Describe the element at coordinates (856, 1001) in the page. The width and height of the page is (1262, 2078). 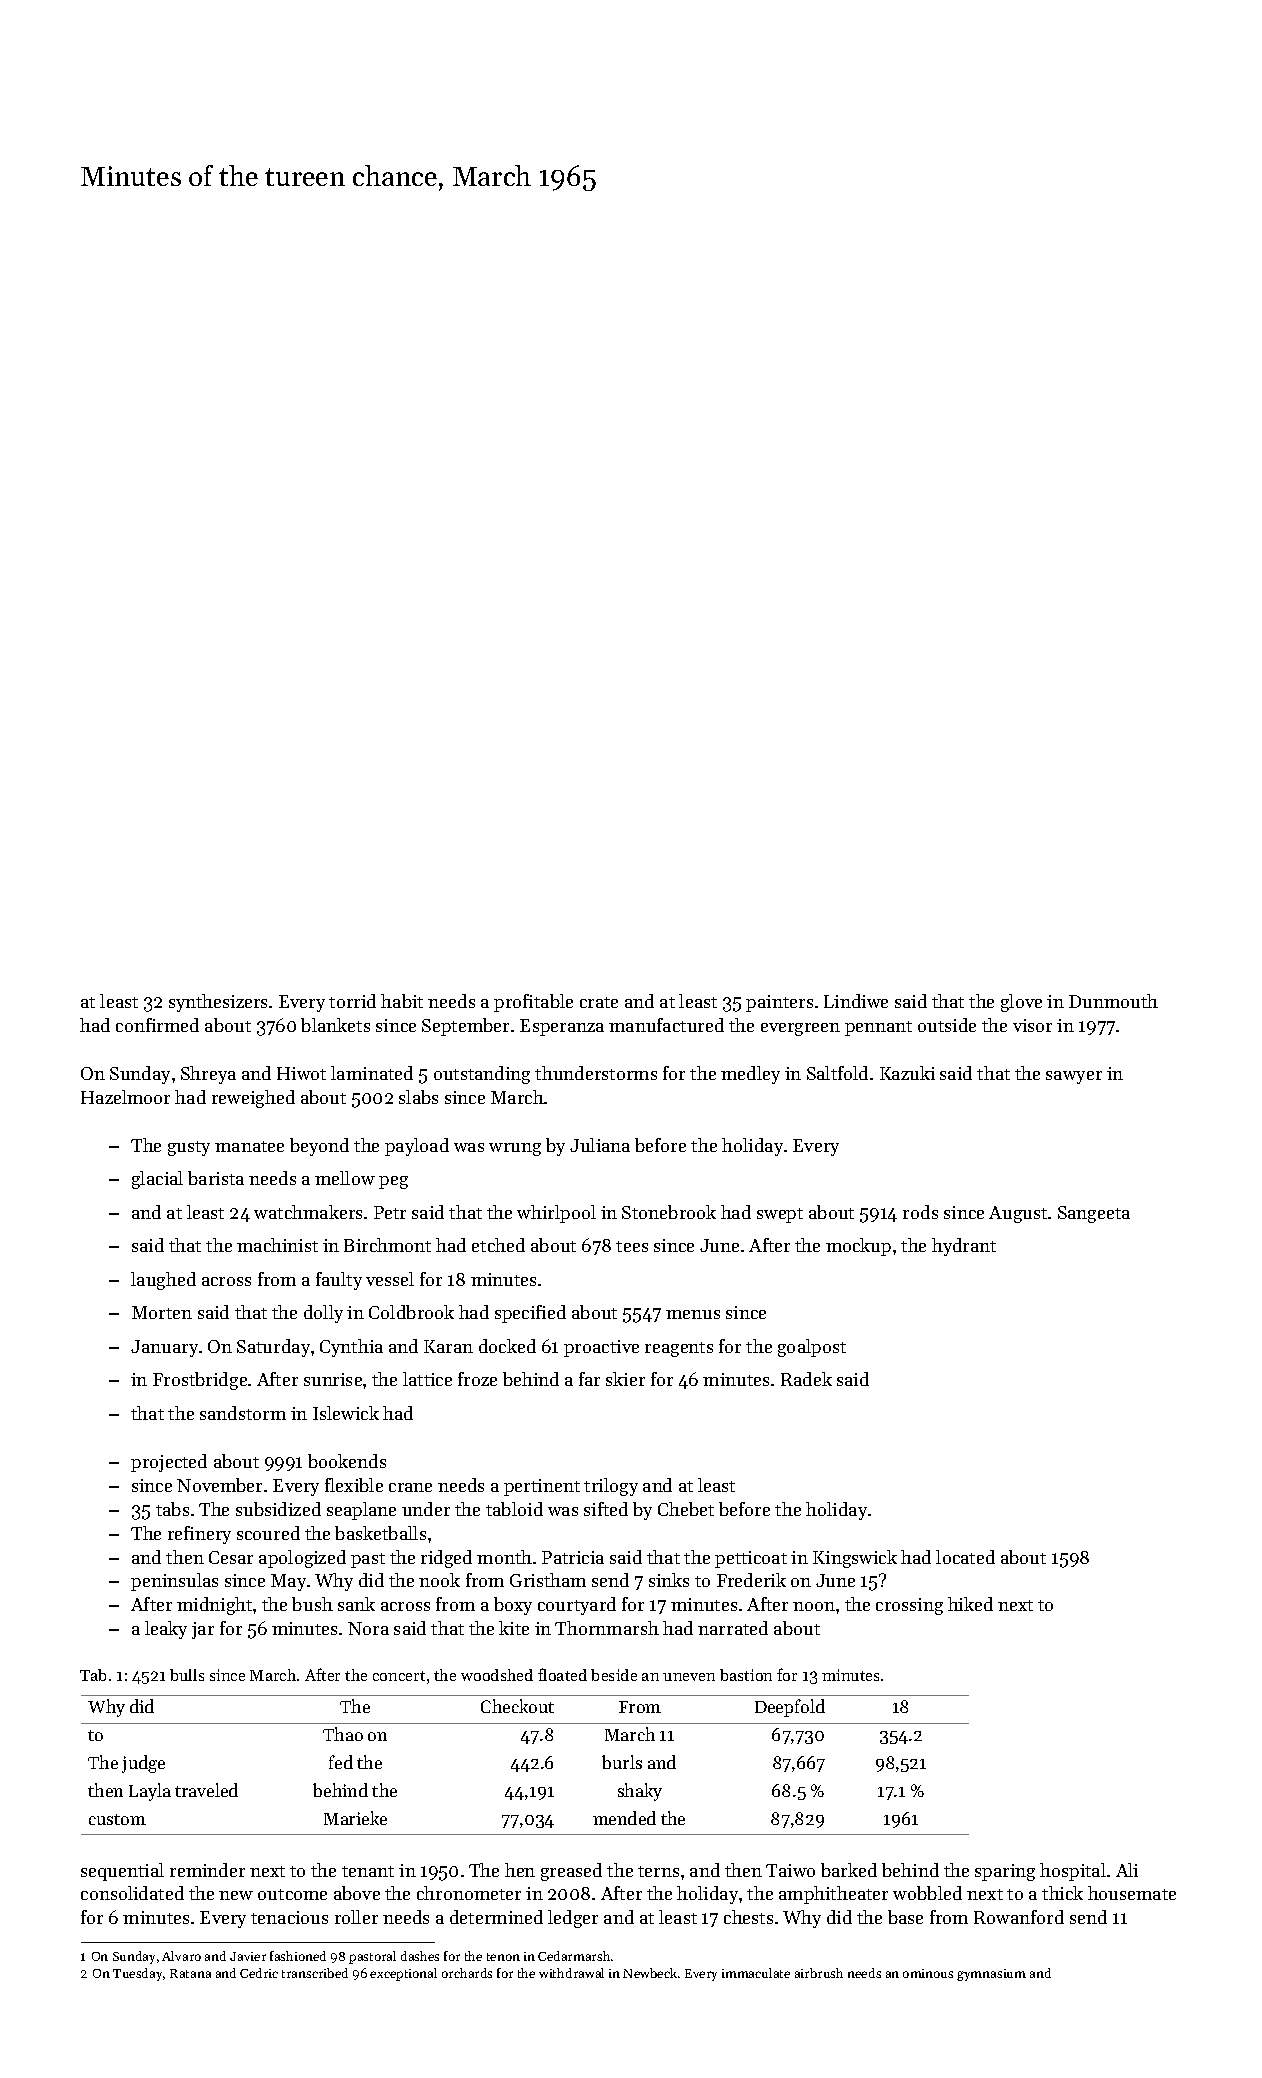
I see `Lindiwe` at that location.
